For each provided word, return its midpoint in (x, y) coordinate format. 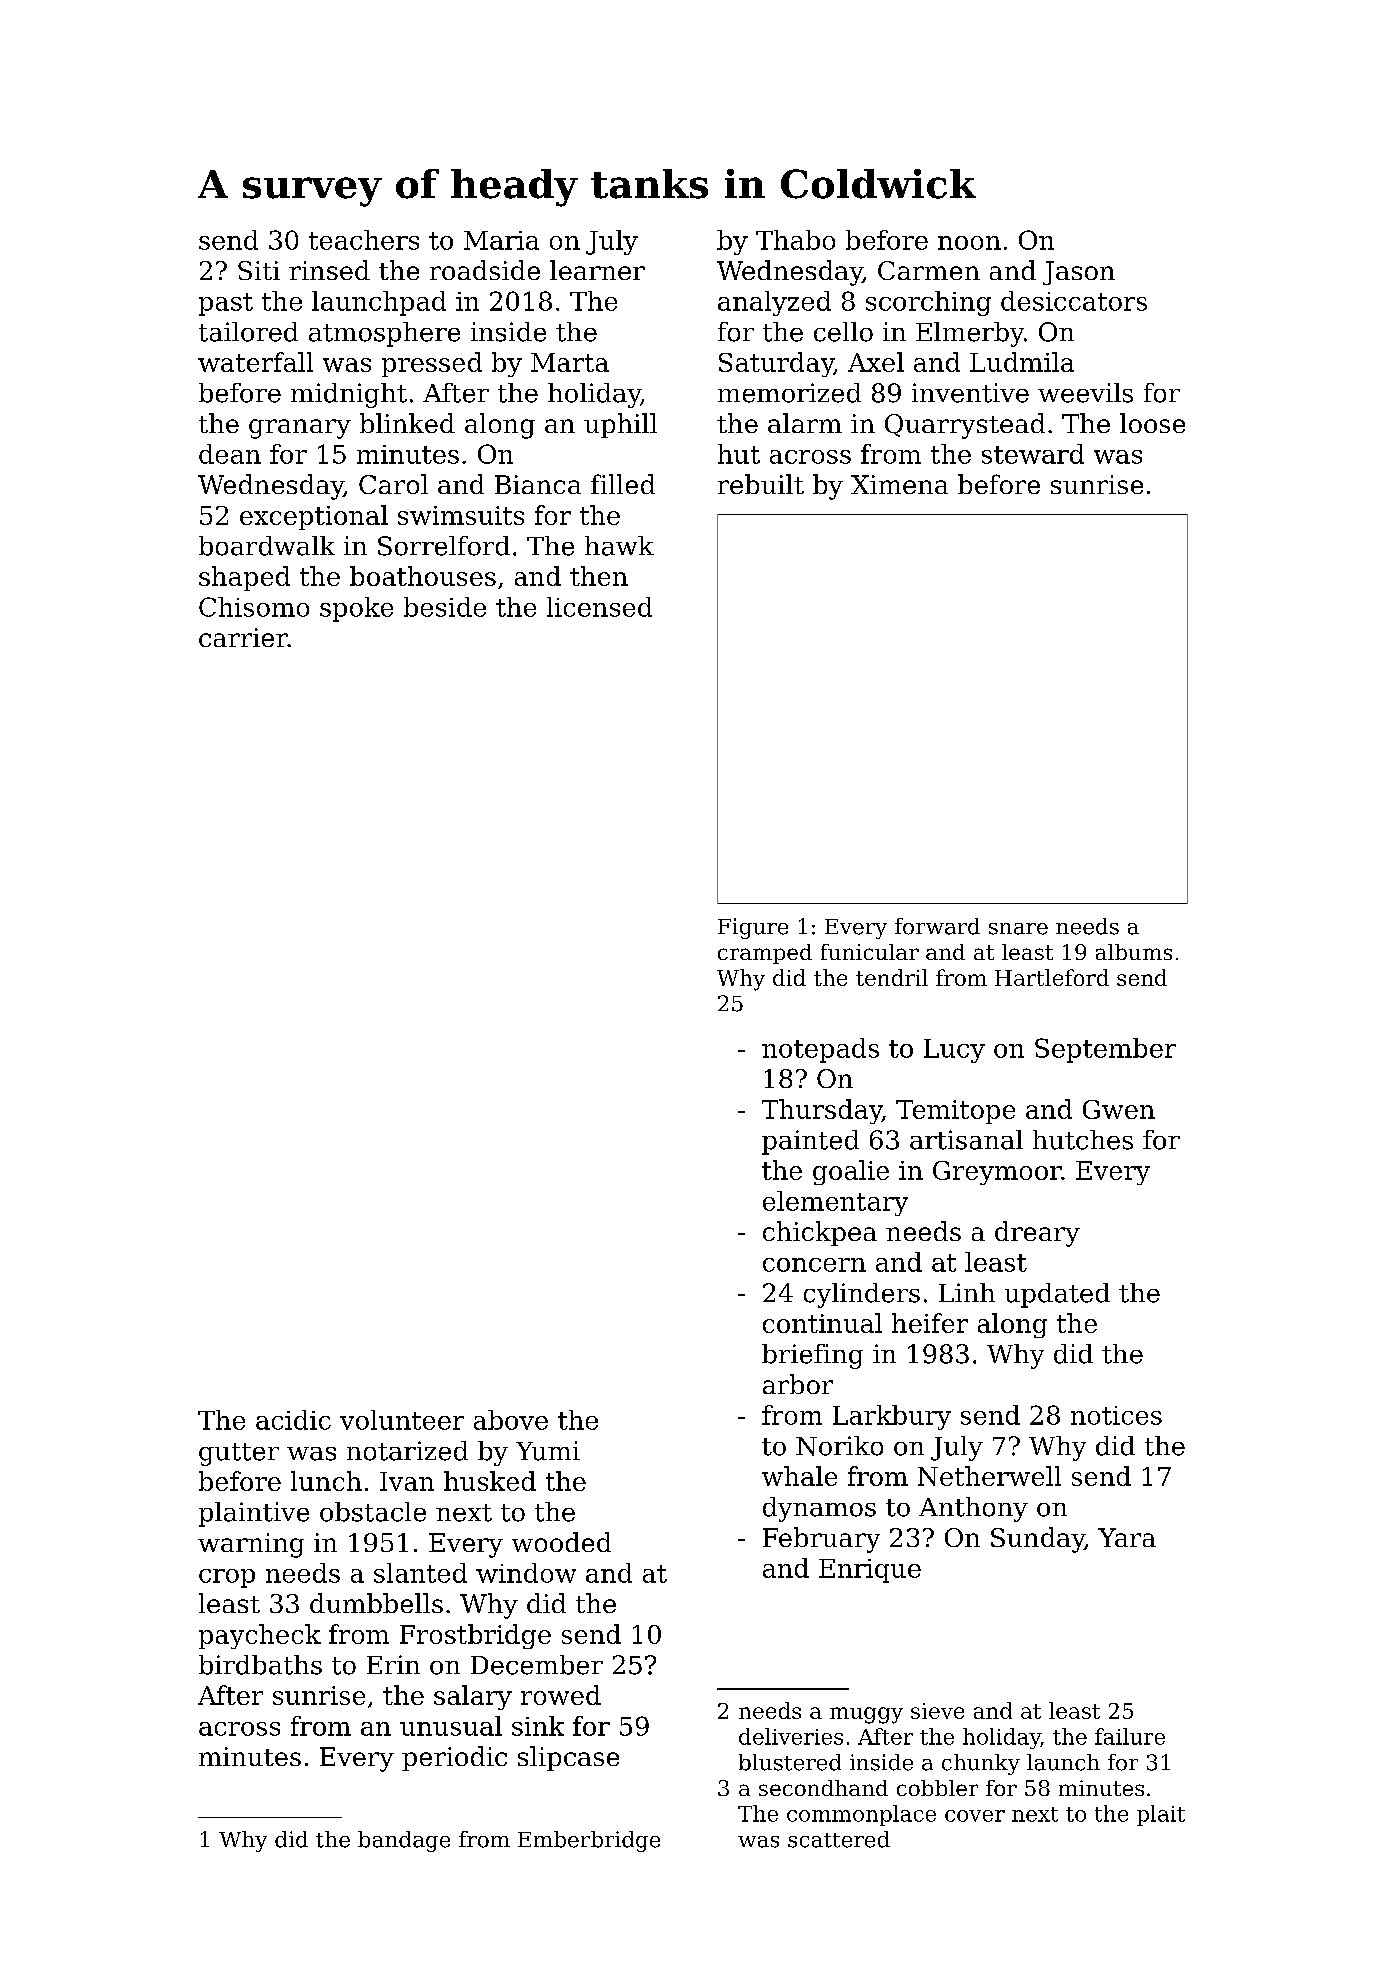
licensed (599, 607)
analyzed (774, 303)
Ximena (899, 484)
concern (814, 1265)
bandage (404, 1841)
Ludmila (1022, 362)
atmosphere (384, 334)
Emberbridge (589, 1841)
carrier (243, 637)
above (511, 1420)
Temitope (955, 1112)
